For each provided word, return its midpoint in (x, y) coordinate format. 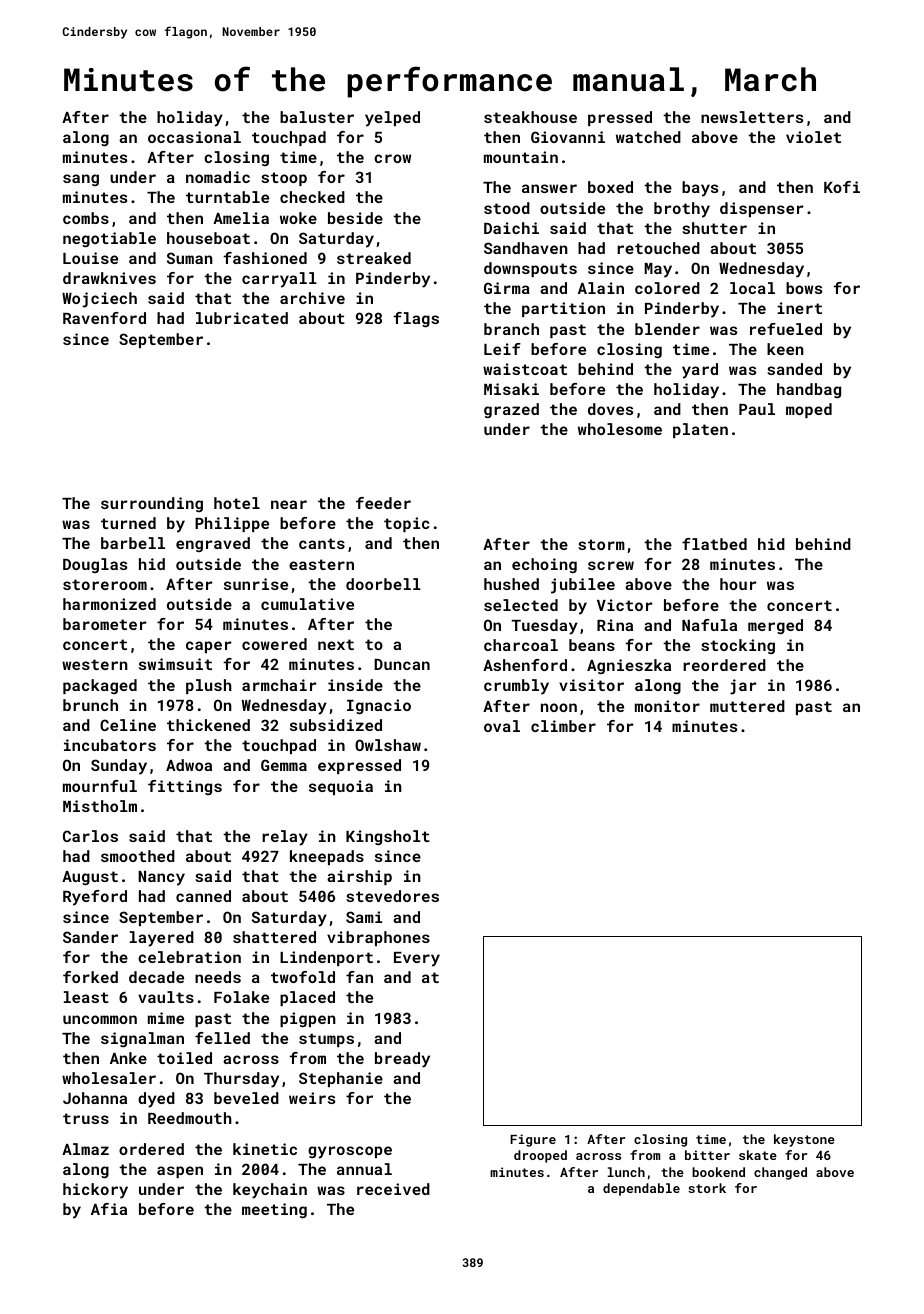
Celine (128, 725)
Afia (109, 1209)
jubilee (583, 586)
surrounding (152, 504)
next (336, 644)
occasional (194, 137)
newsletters (752, 117)
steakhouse (530, 117)
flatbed (714, 544)
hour (738, 584)
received (393, 1189)
